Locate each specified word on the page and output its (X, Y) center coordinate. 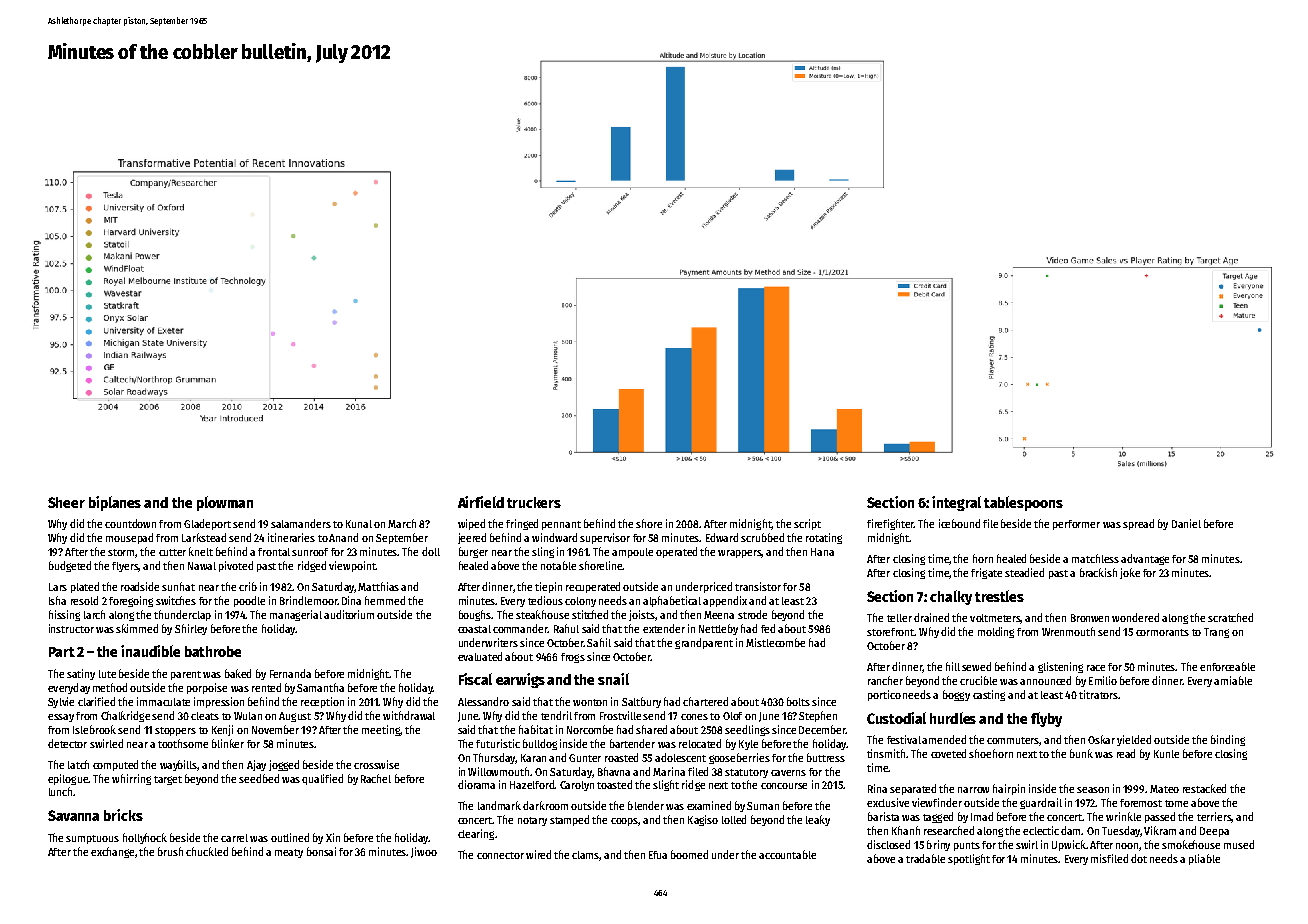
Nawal (202, 566)
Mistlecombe (775, 642)
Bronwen (1090, 618)
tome (1176, 803)
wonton (590, 702)
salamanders (301, 523)
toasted (614, 784)
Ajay (256, 765)
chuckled (207, 851)
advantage (1145, 559)
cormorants (1162, 632)
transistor (758, 586)
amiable (1233, 680)
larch (94, 614)
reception (322, 702)
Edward (722, 537)
